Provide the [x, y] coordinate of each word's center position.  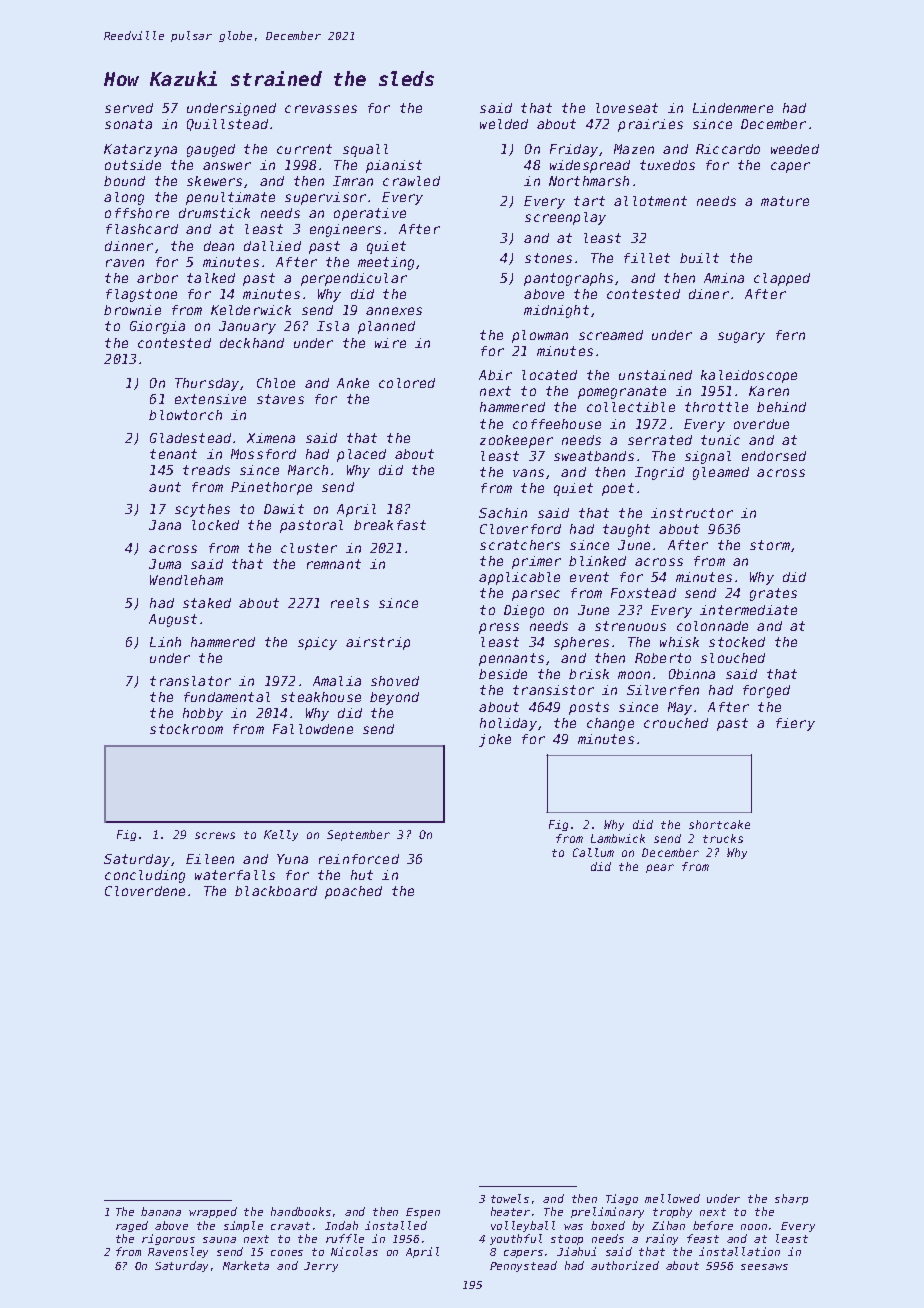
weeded [795, 149]
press [499, 628]
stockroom [186, 729]
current [304, 149]
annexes [394, 311]
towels [510, 1198]
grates [773, 594]
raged [132, 1226]
